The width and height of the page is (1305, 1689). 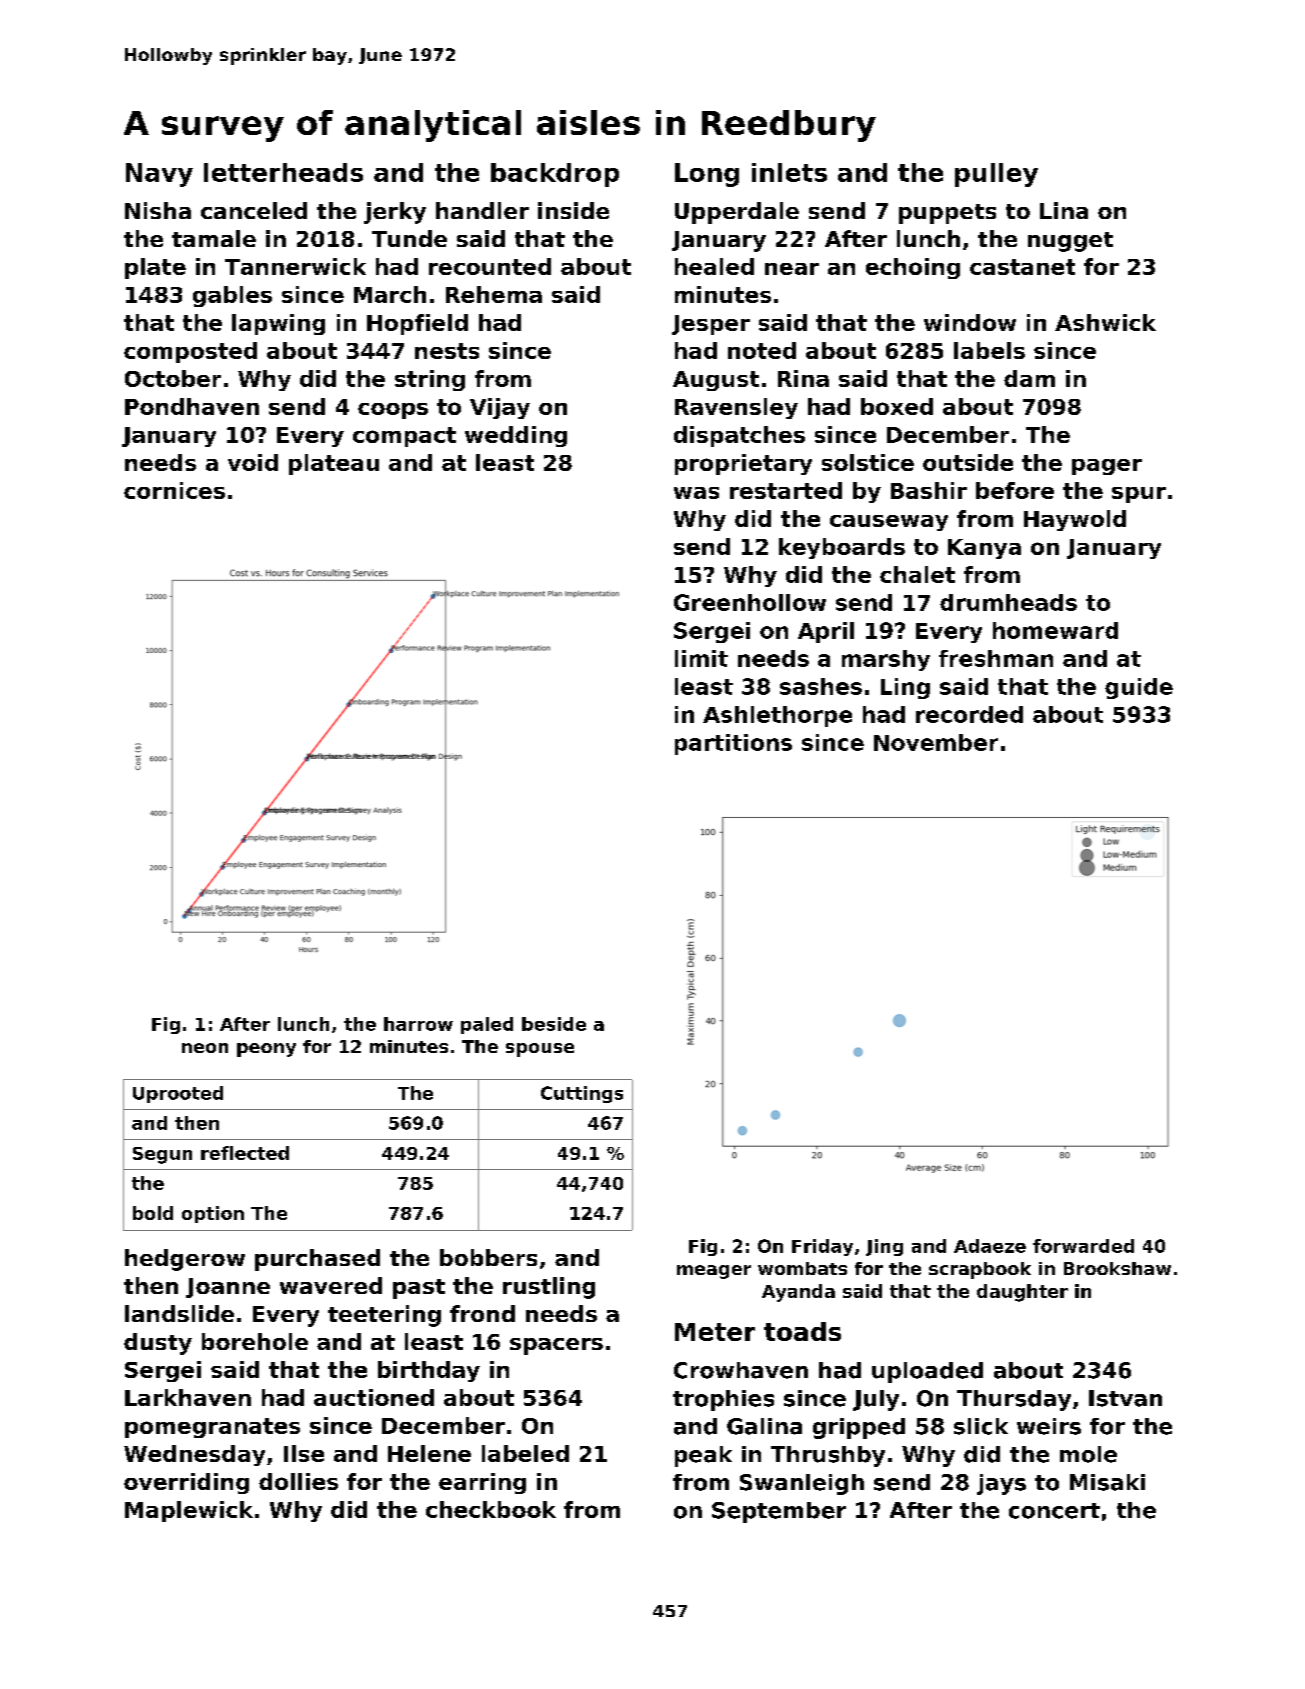 What do you see at coordinates (418, 1024) in the page?
I see `harrow` at bounding box center [418, 1024].
